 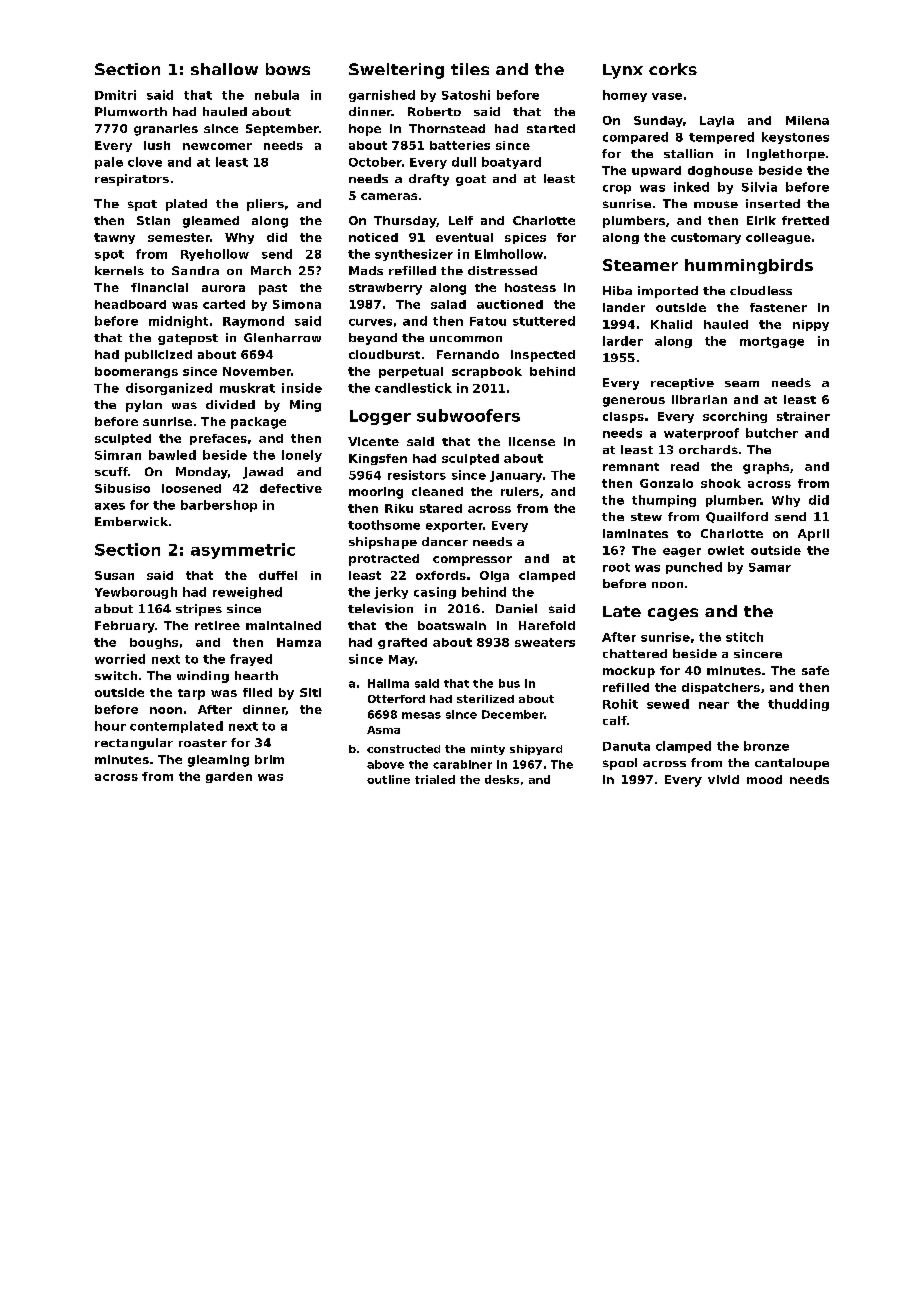 What do you see at coordinates (516, 476) in the document?
I see `January` at bounding box center [516, 476].
